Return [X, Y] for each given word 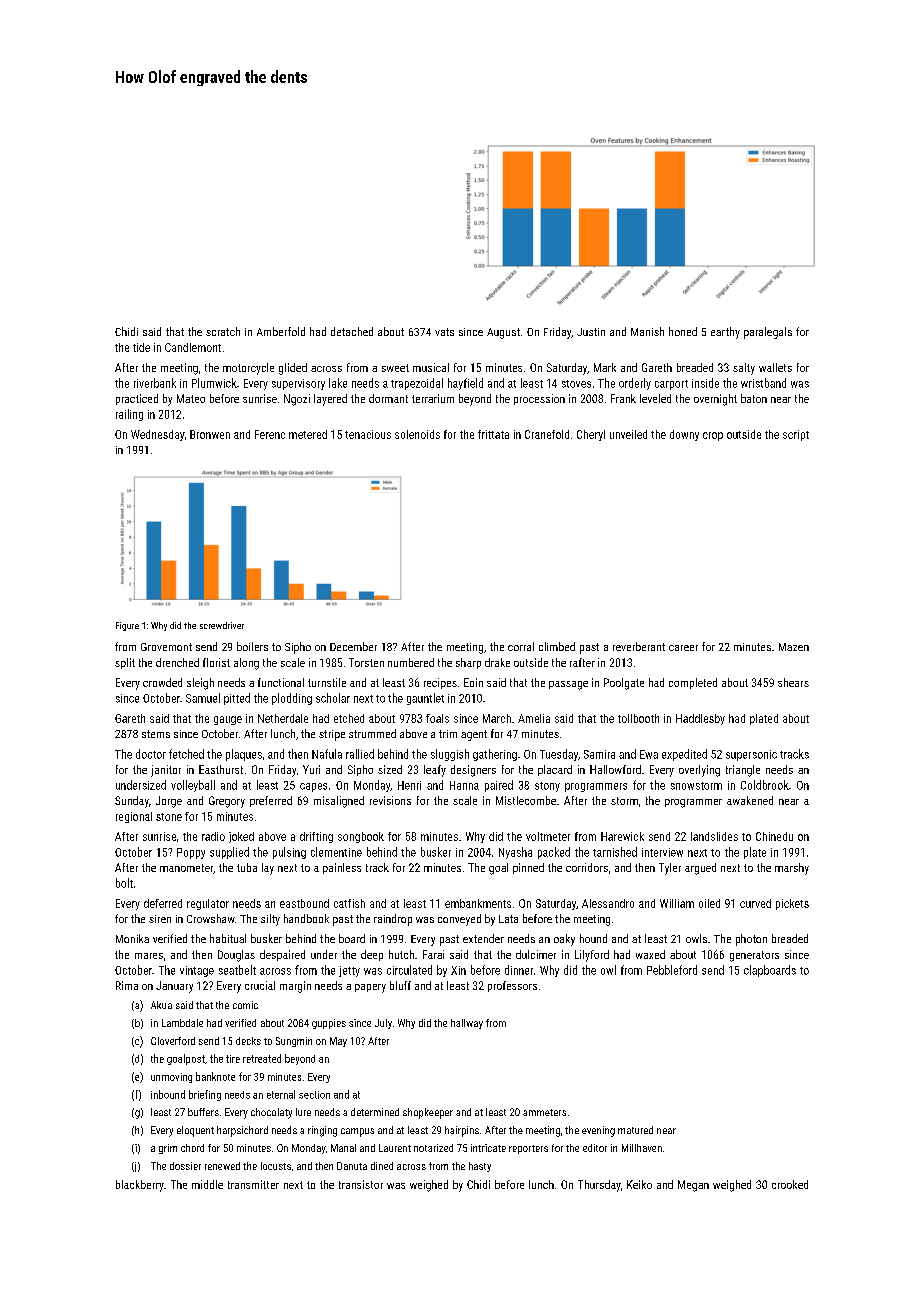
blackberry [140, 1186]
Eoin [473, 682]
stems [156, 734]
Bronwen [210, 434]
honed [683, 331]
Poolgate [624, 684]
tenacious [368, 434]
